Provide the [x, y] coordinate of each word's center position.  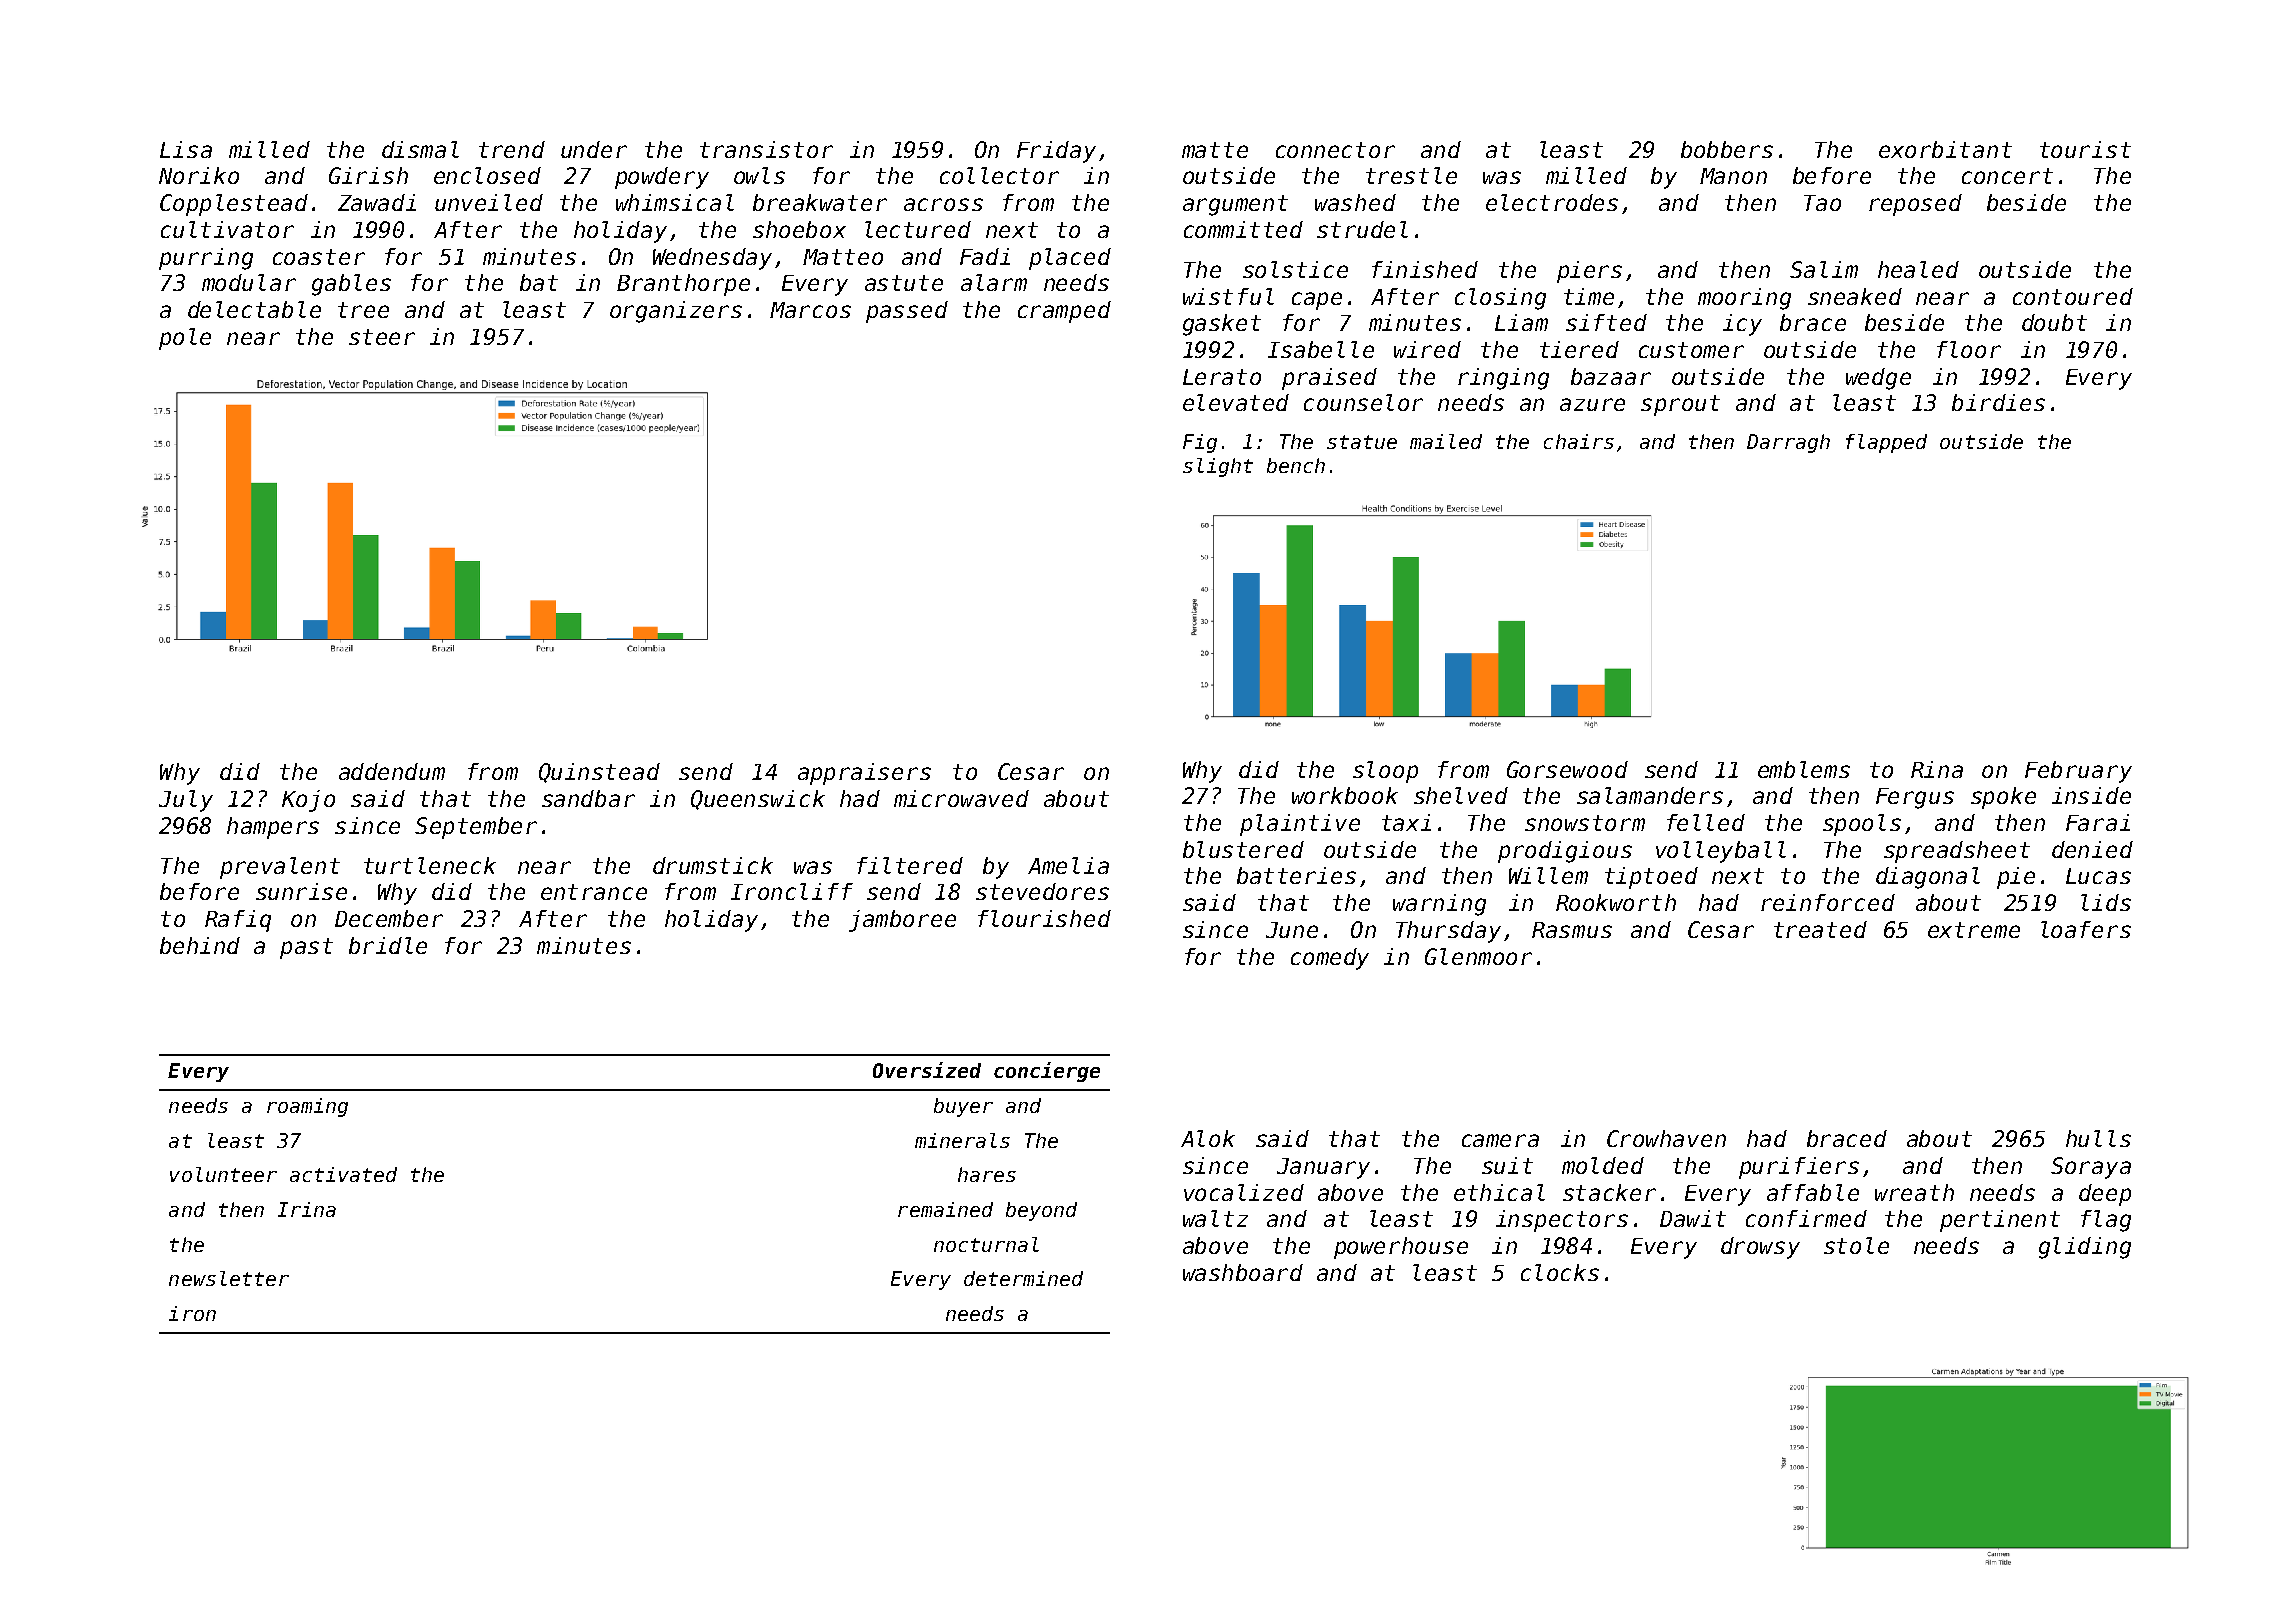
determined [1023, 1278]
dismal [420, 149]
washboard [1243, 1272]
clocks [1560, 1272]
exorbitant [1945, 149]
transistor [766, 149]
